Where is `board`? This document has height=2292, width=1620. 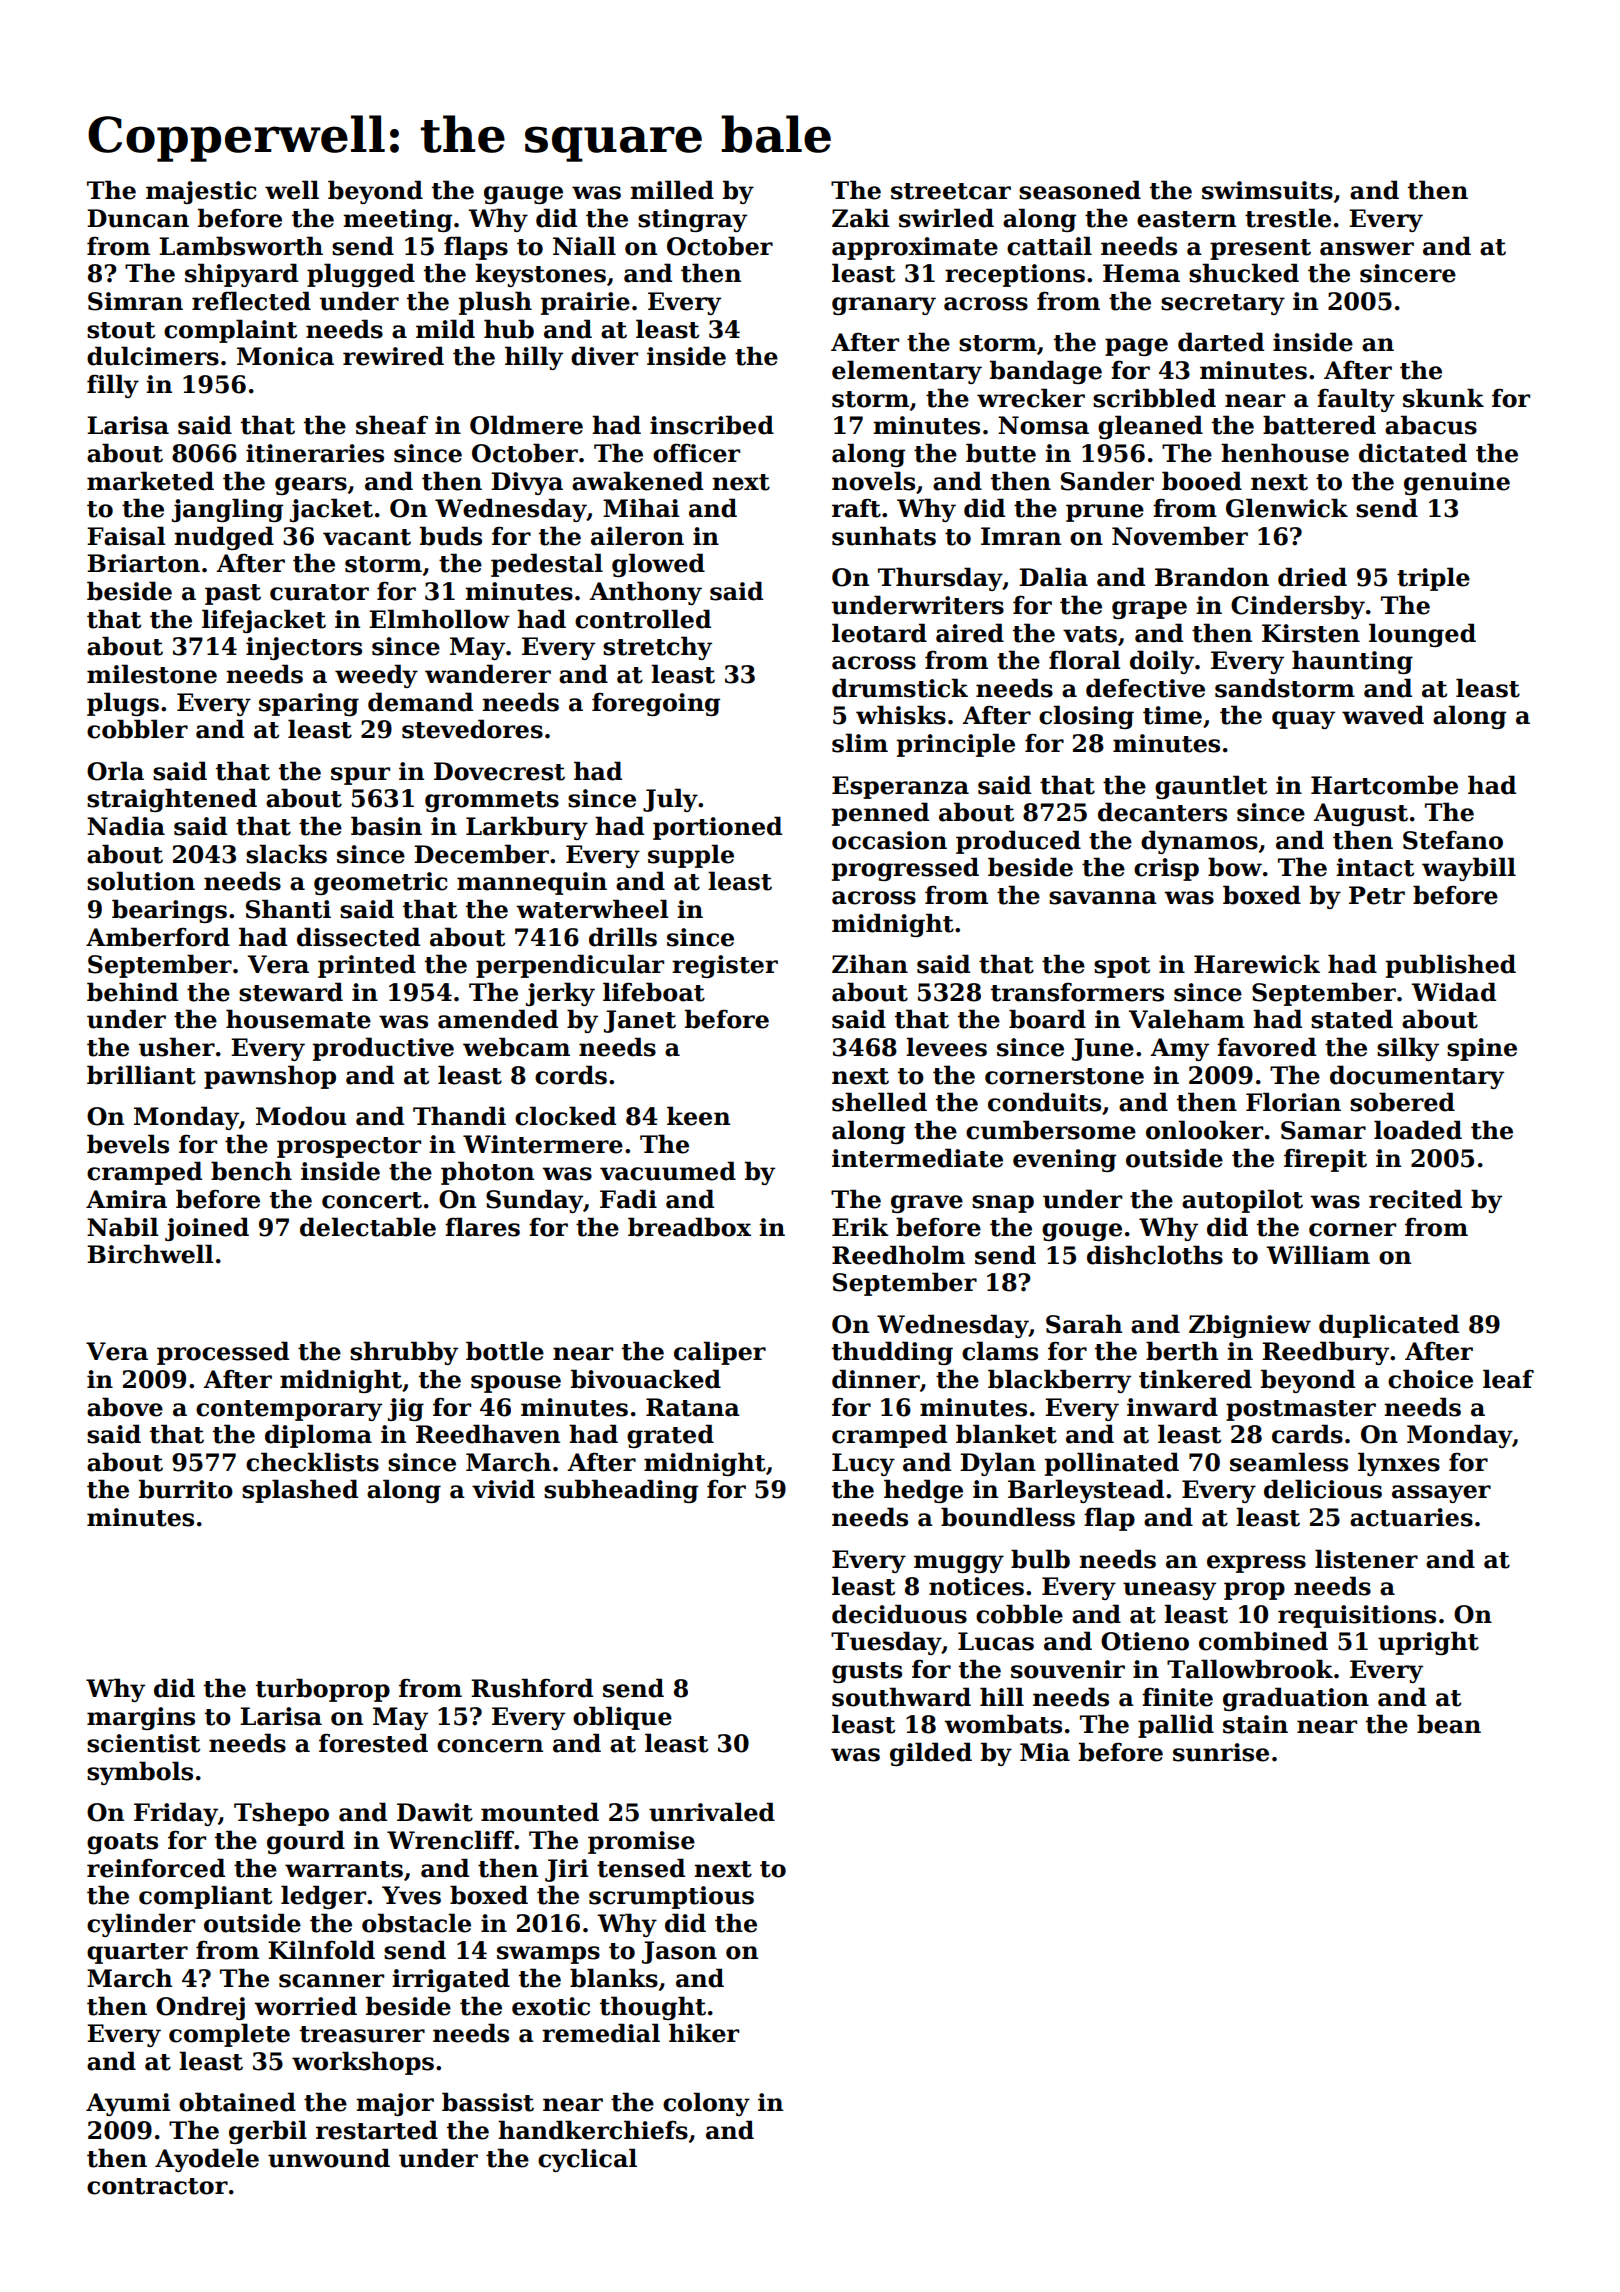 board is located at coordinates (1047, 1019).
